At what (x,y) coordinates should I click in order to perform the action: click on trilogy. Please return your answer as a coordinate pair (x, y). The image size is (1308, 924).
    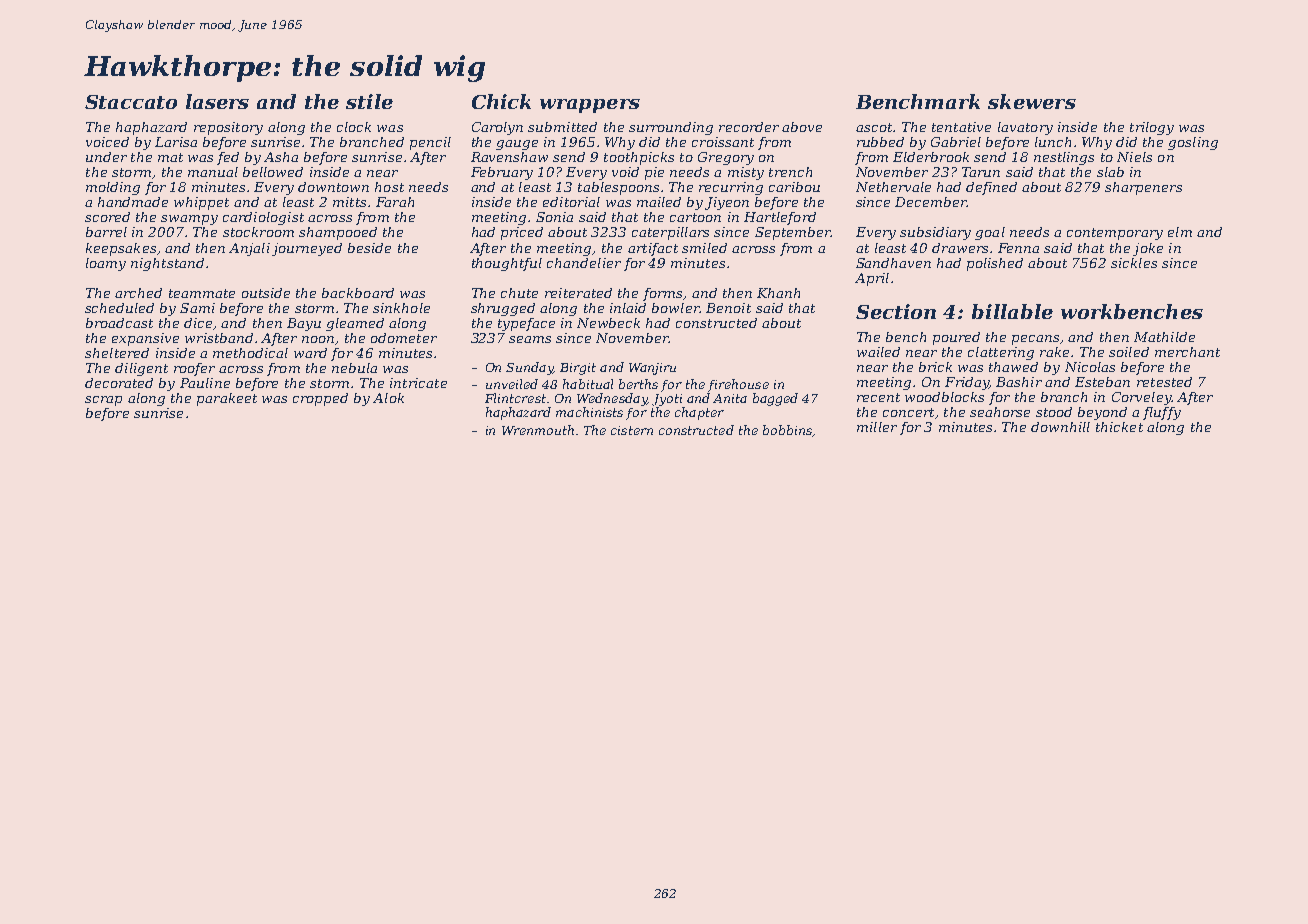
    Looking at the image, I should click on (1152, 128).
